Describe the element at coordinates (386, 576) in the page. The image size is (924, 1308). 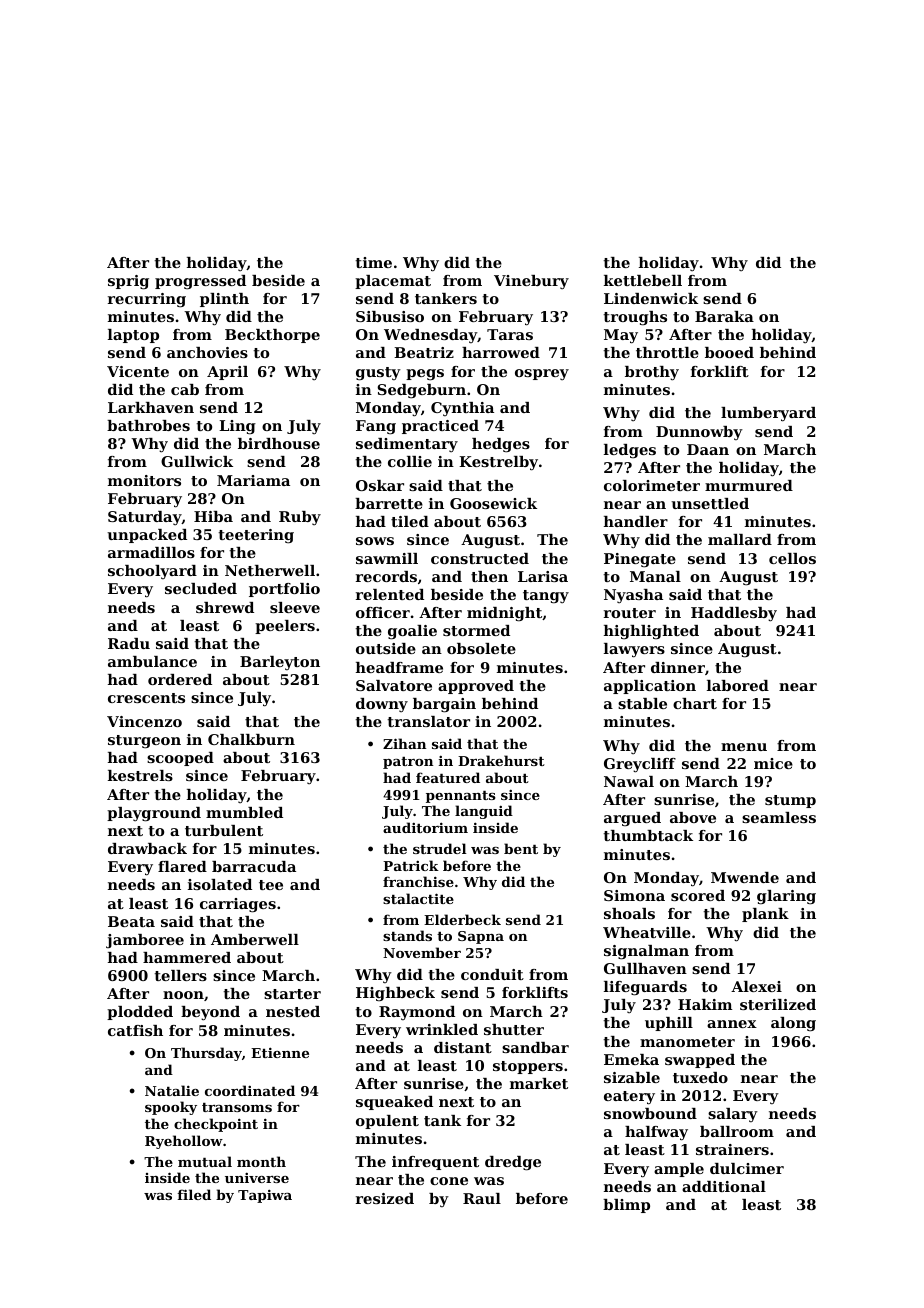
I see `records` at that location.
